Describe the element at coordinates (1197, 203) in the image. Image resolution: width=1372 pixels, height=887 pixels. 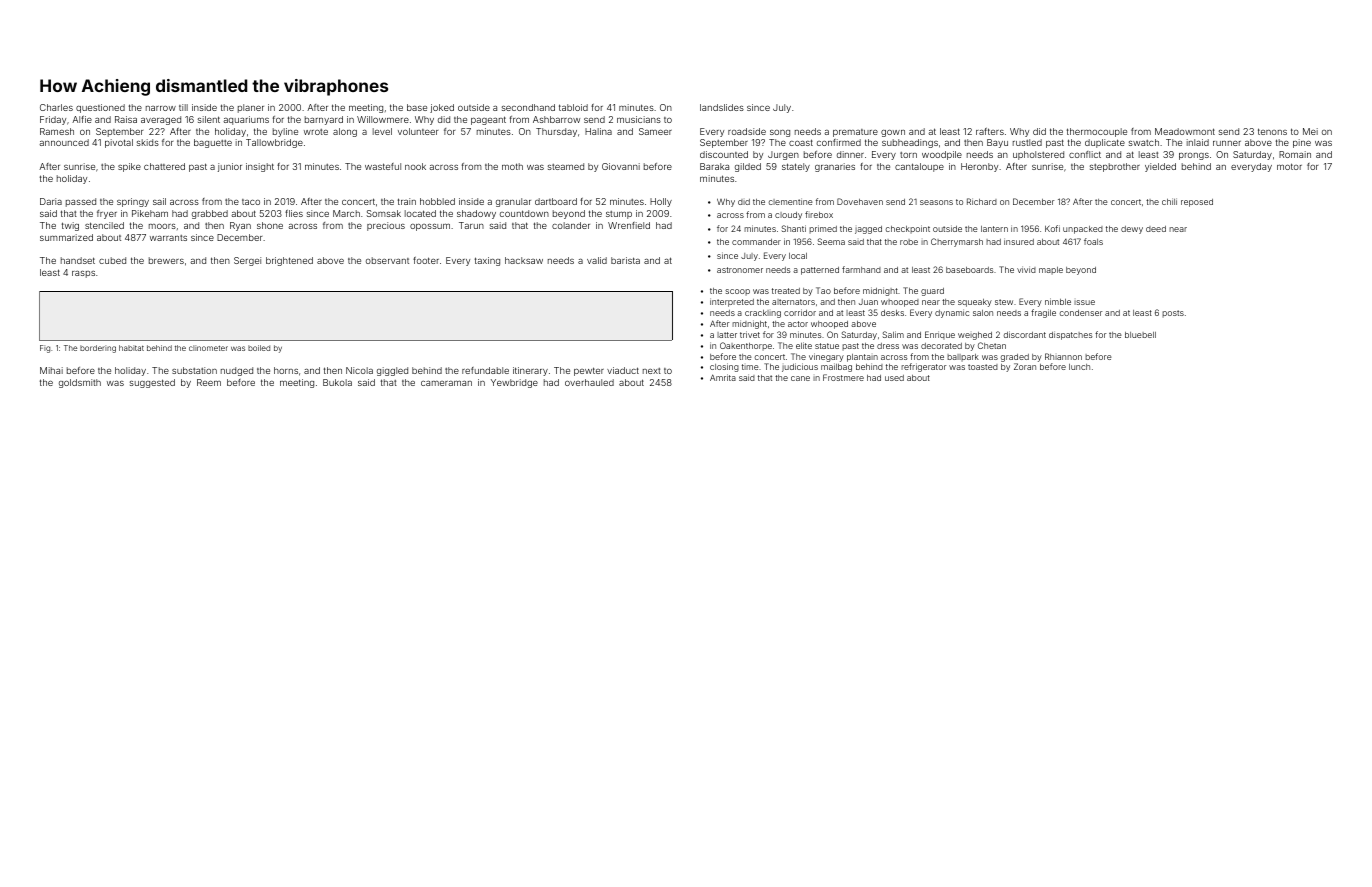
I see `reposed` at that location.
